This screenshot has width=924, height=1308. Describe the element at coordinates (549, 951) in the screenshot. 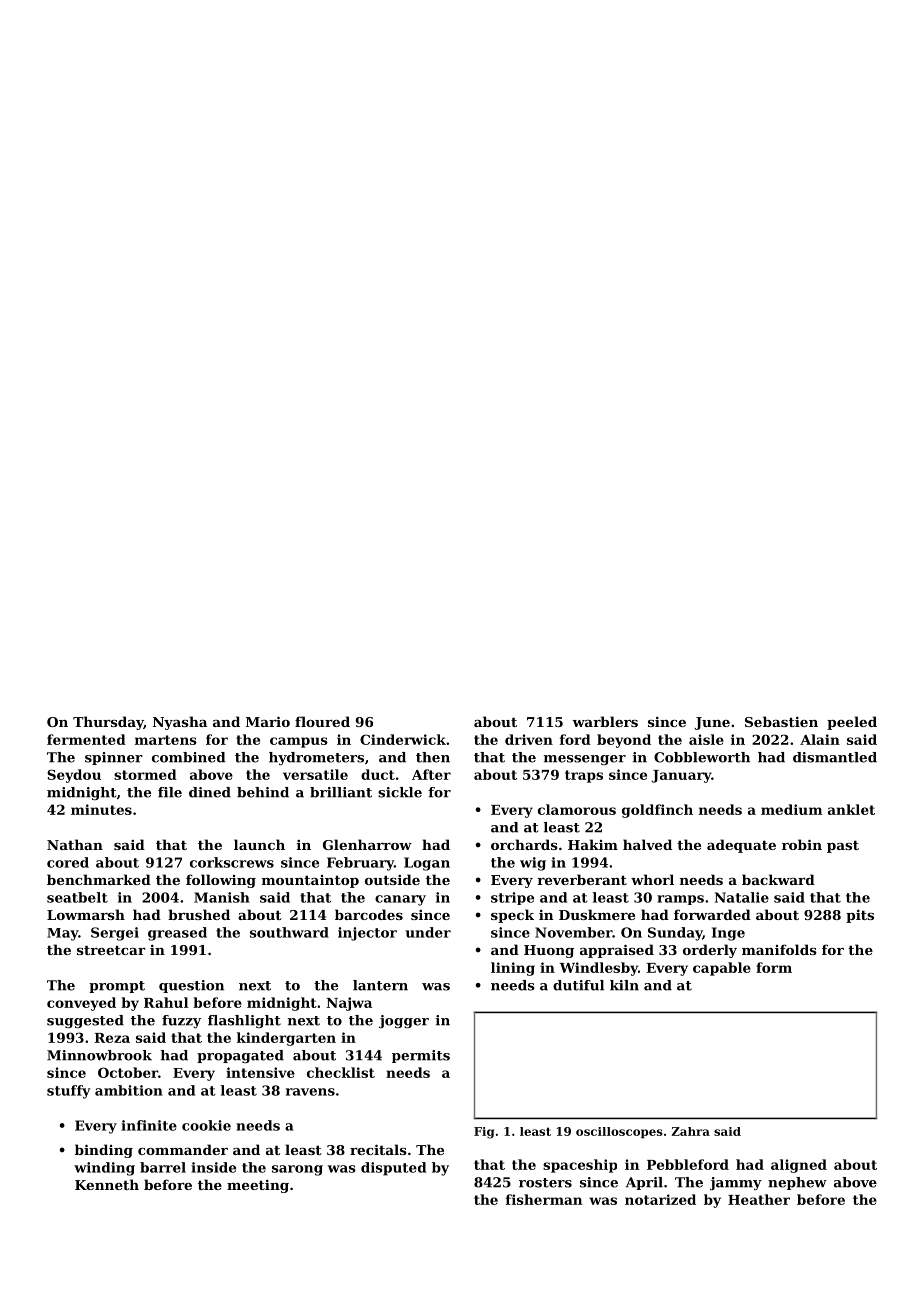

I see `Huong` at that location.
